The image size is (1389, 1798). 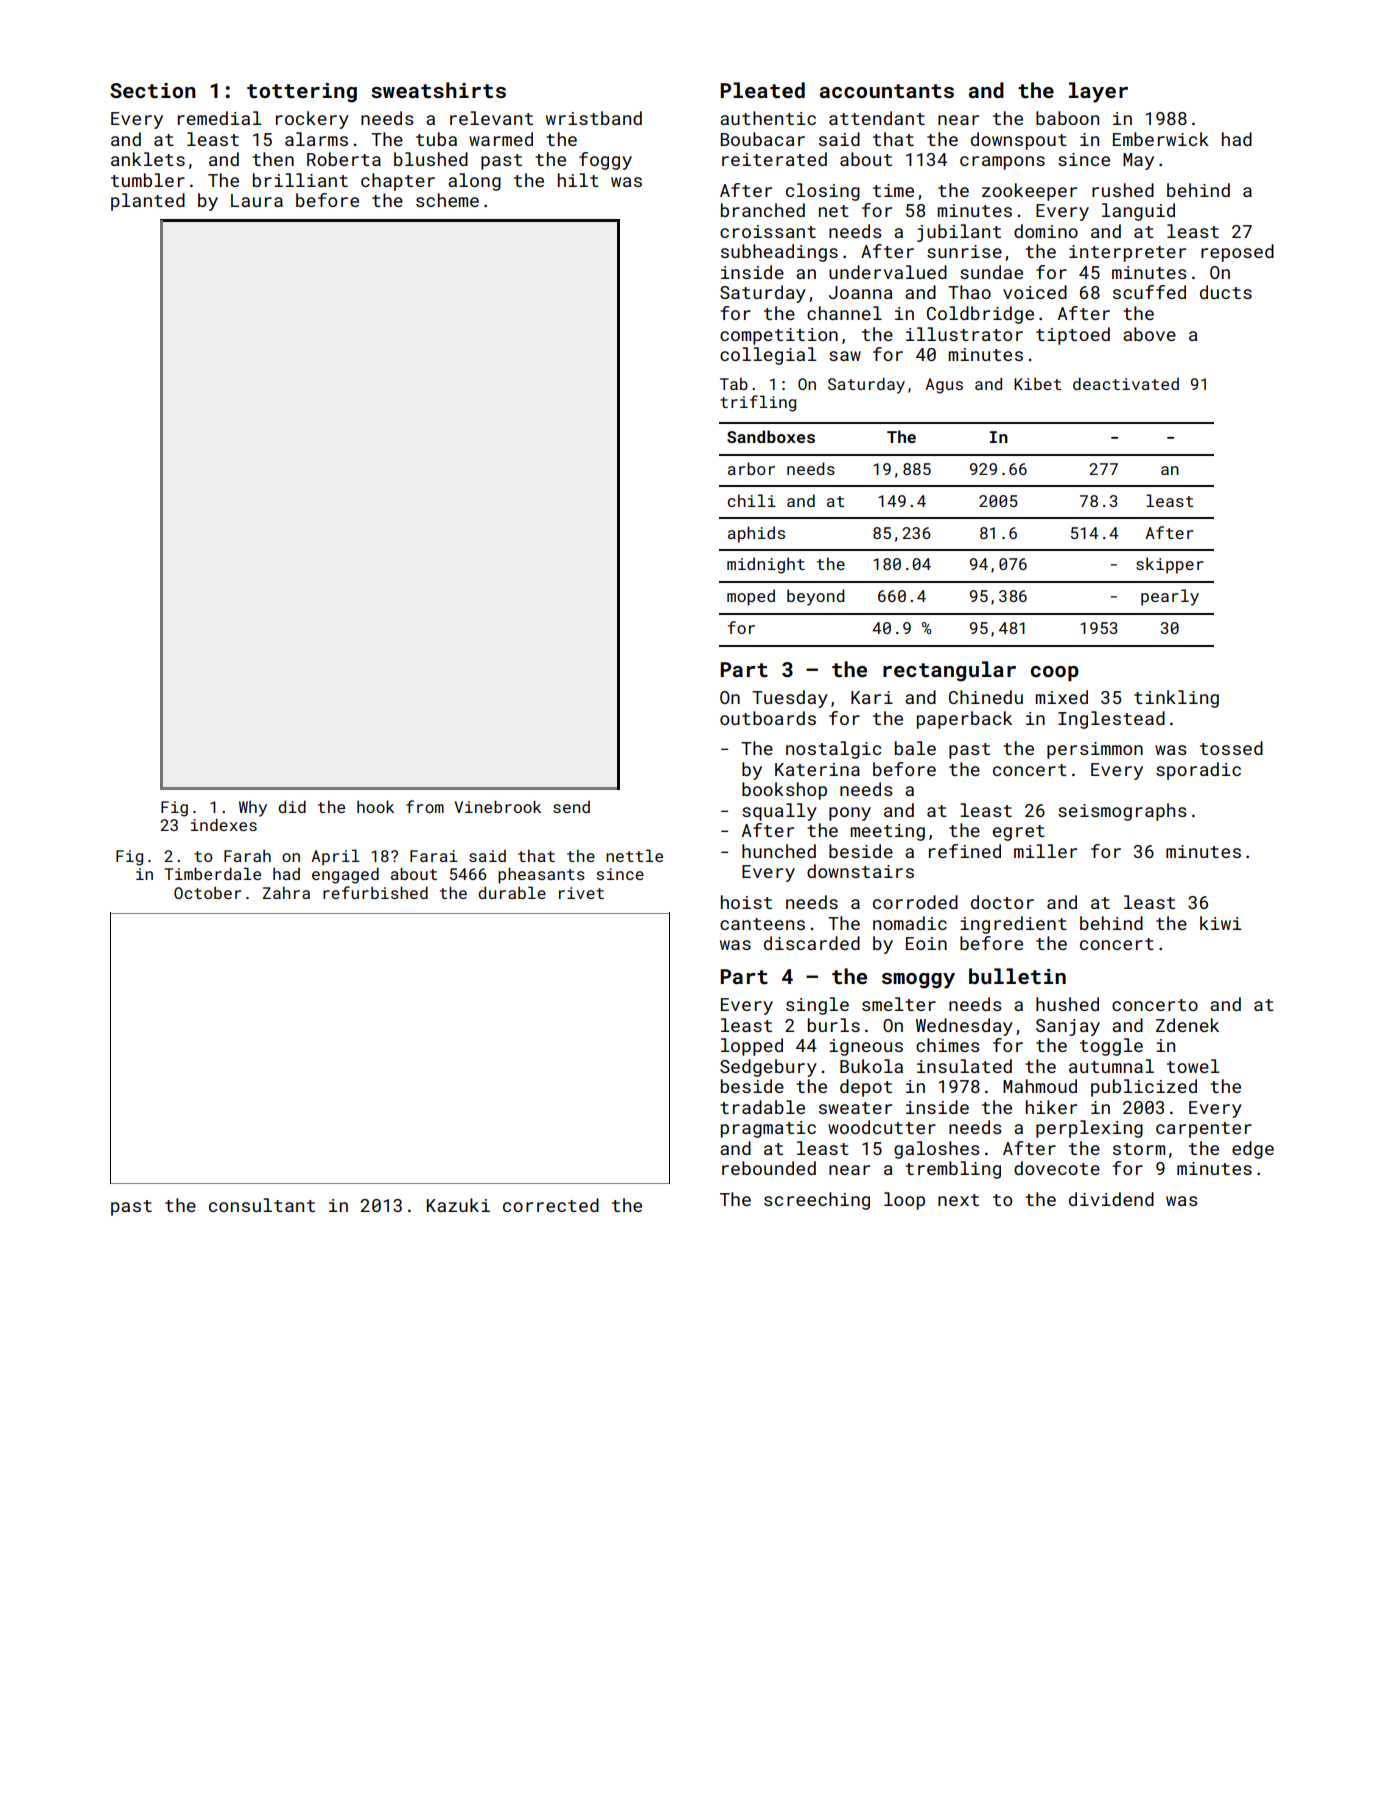 I want to click on undervalued, so click(x=888, y=272).
